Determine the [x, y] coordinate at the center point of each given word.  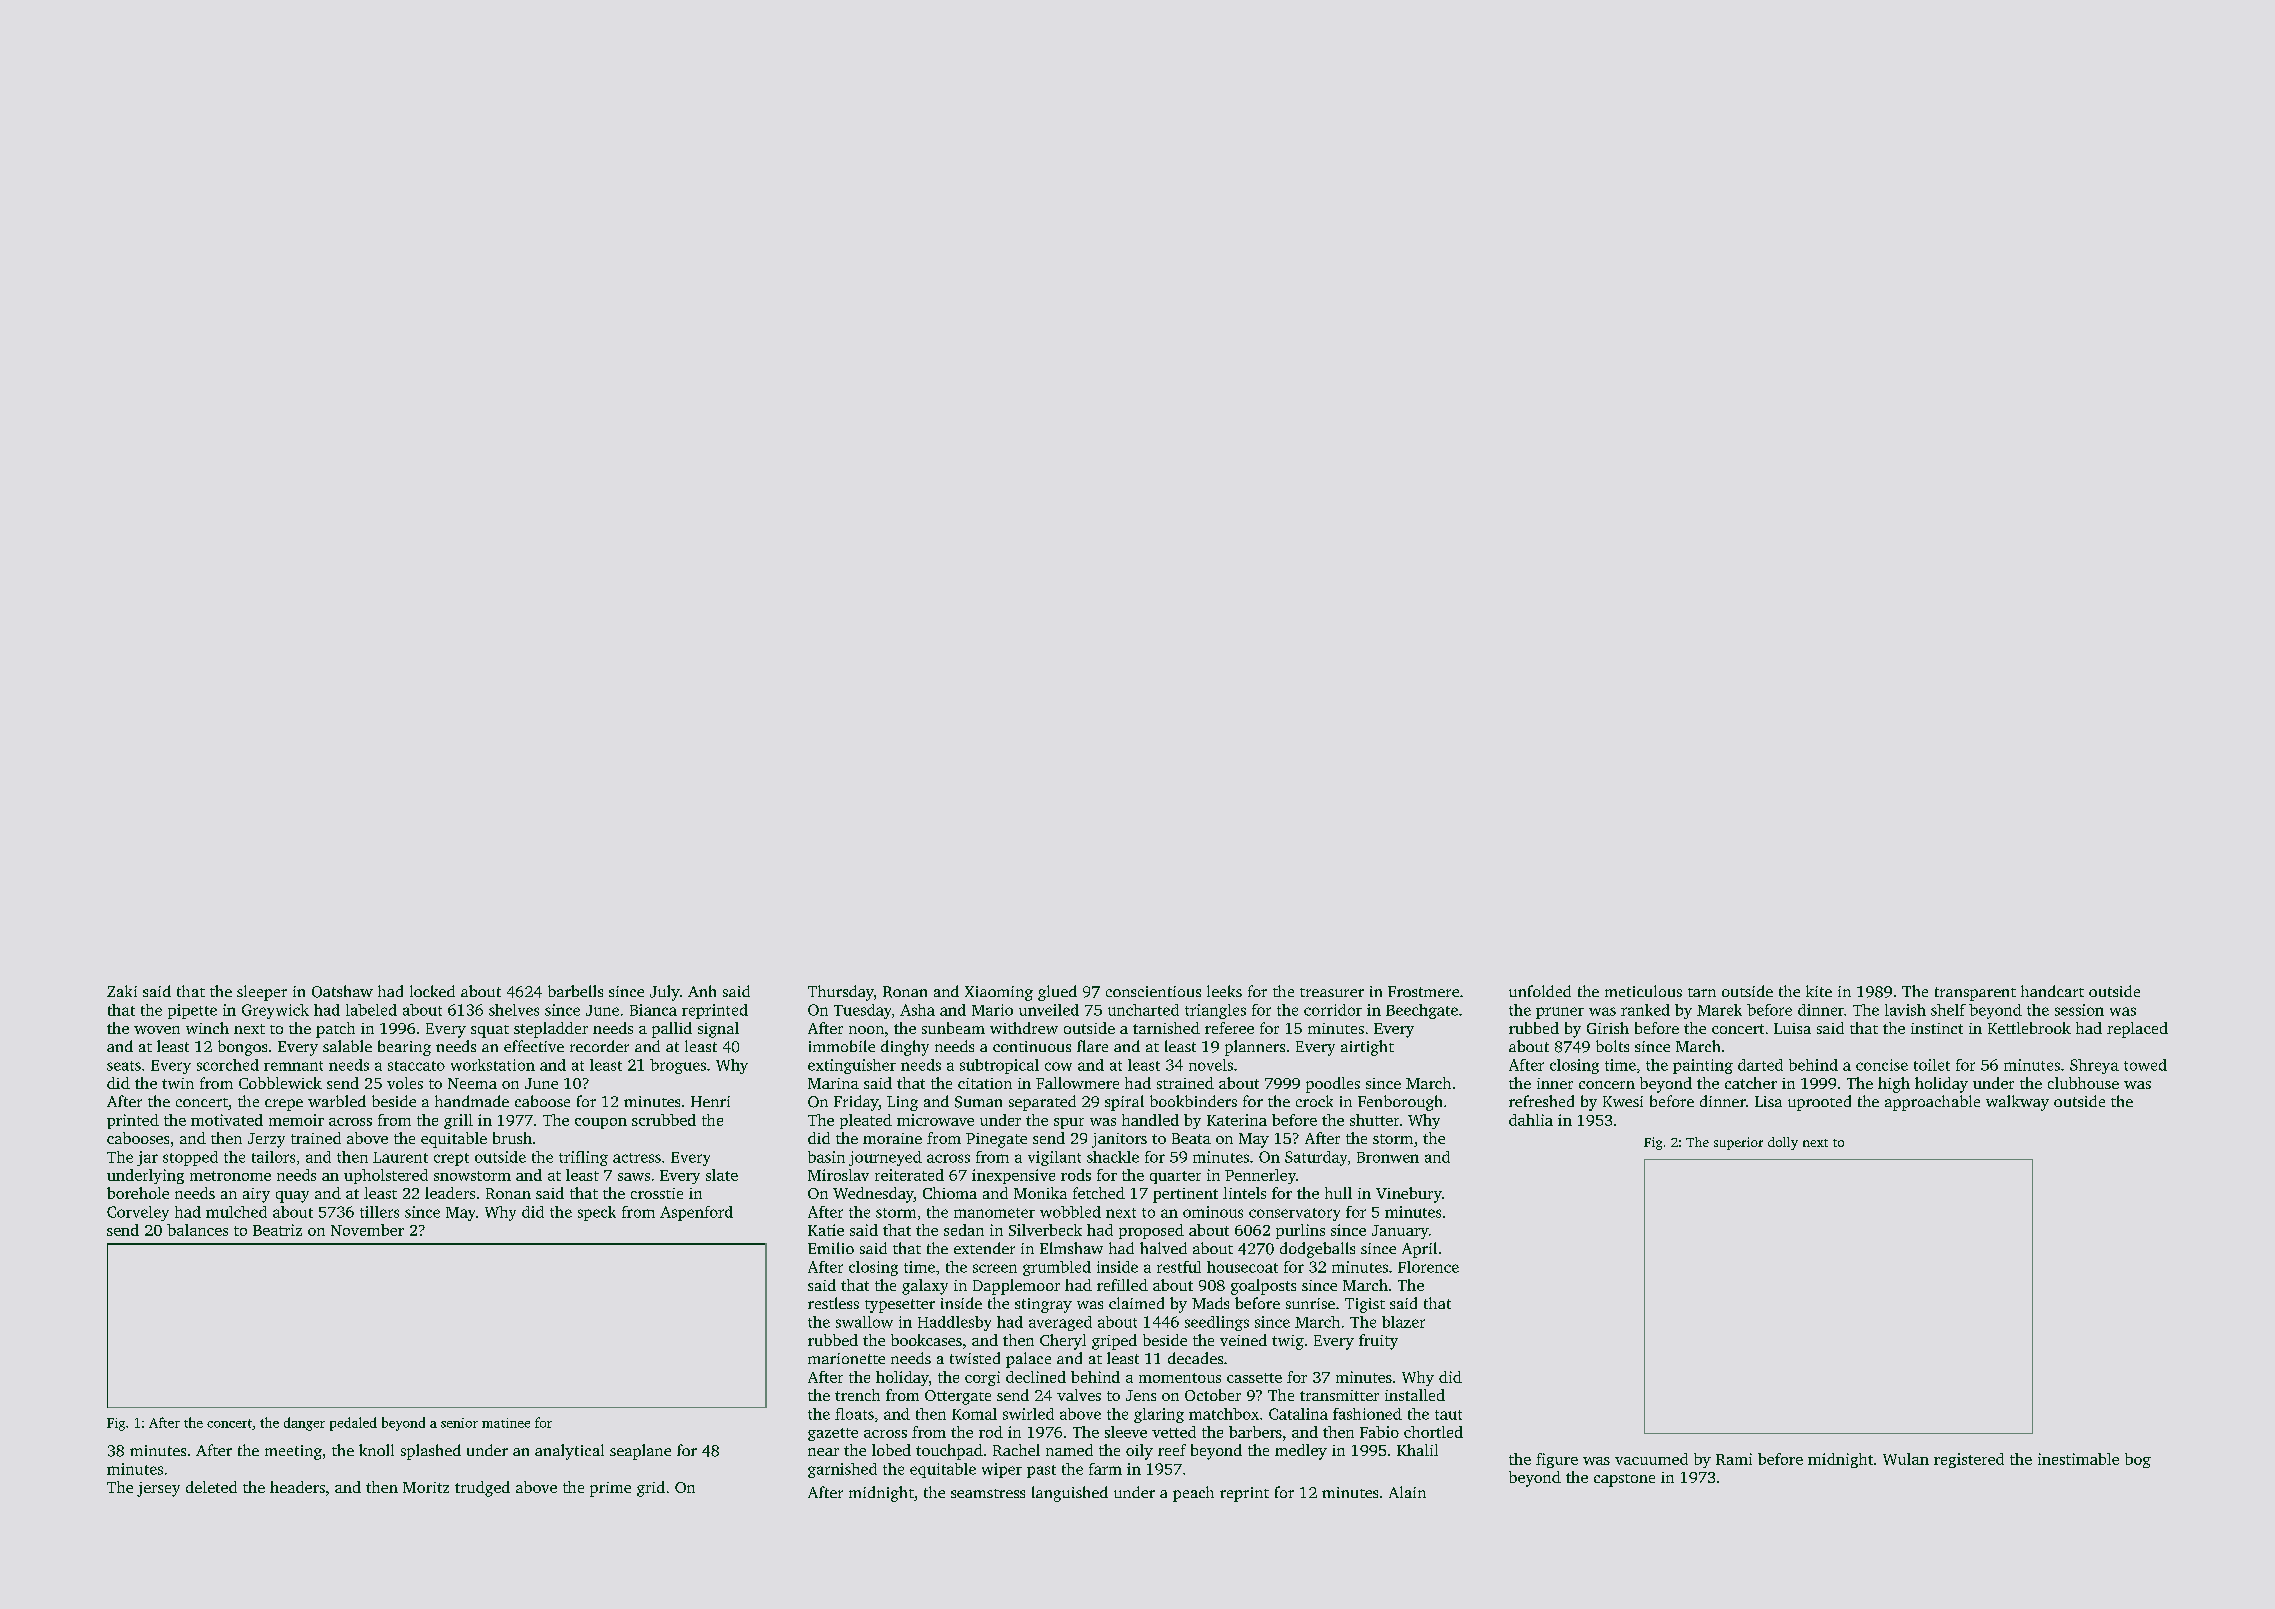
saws [634, 1177]
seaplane [640, 1452]
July [665, 993]
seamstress [988, 1493]
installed [1415, 1395]
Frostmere [1423, 991]
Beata [1191, 1138]
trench [857, 1395]
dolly [1783, 1143]
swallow [864, 1322]
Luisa [1792, 1028]
